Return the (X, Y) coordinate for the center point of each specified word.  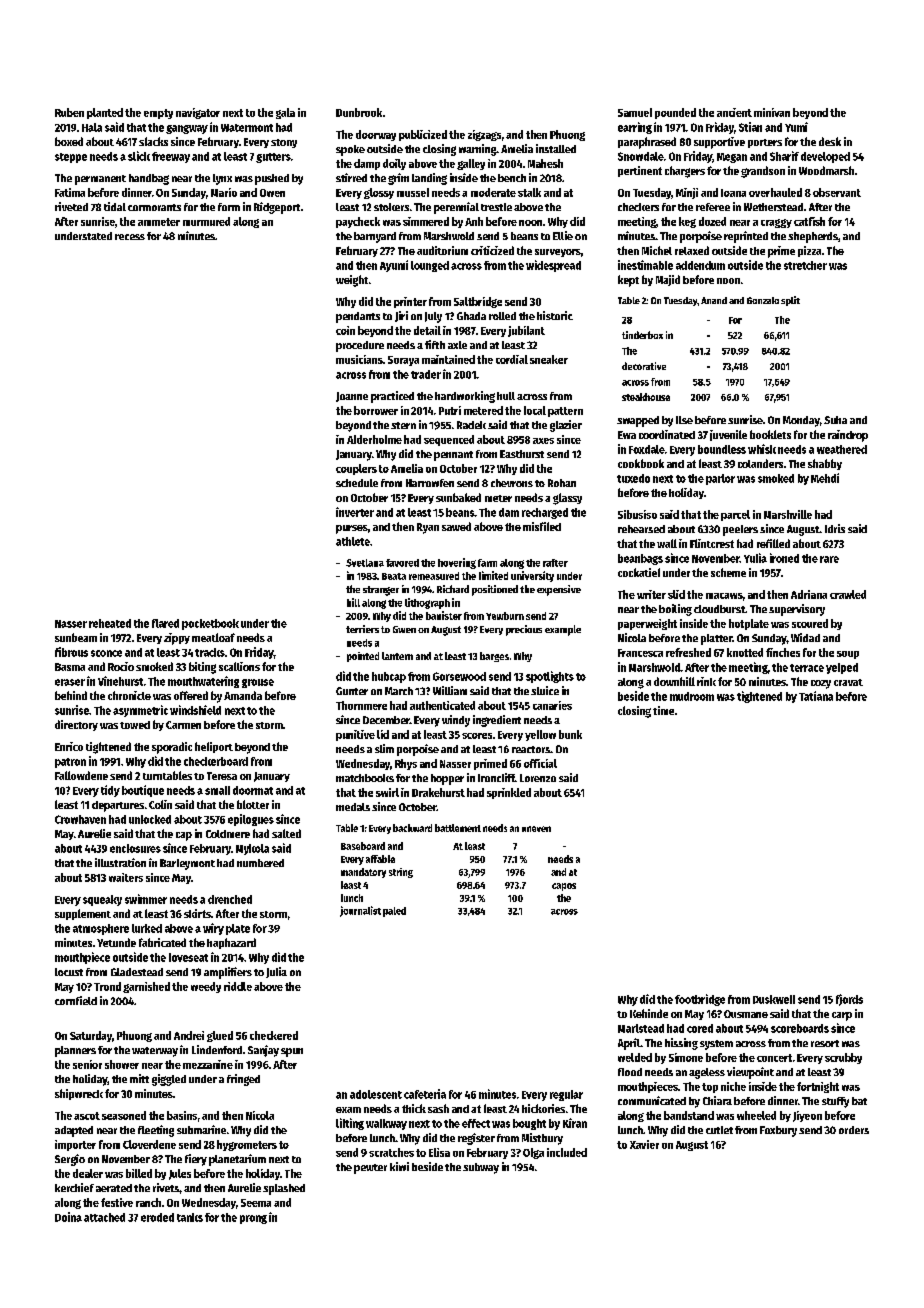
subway (481, 1168)
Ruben (69, 112)
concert (774, 1058)
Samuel (635, 112)
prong (253, 1219)
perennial (456, 208)
